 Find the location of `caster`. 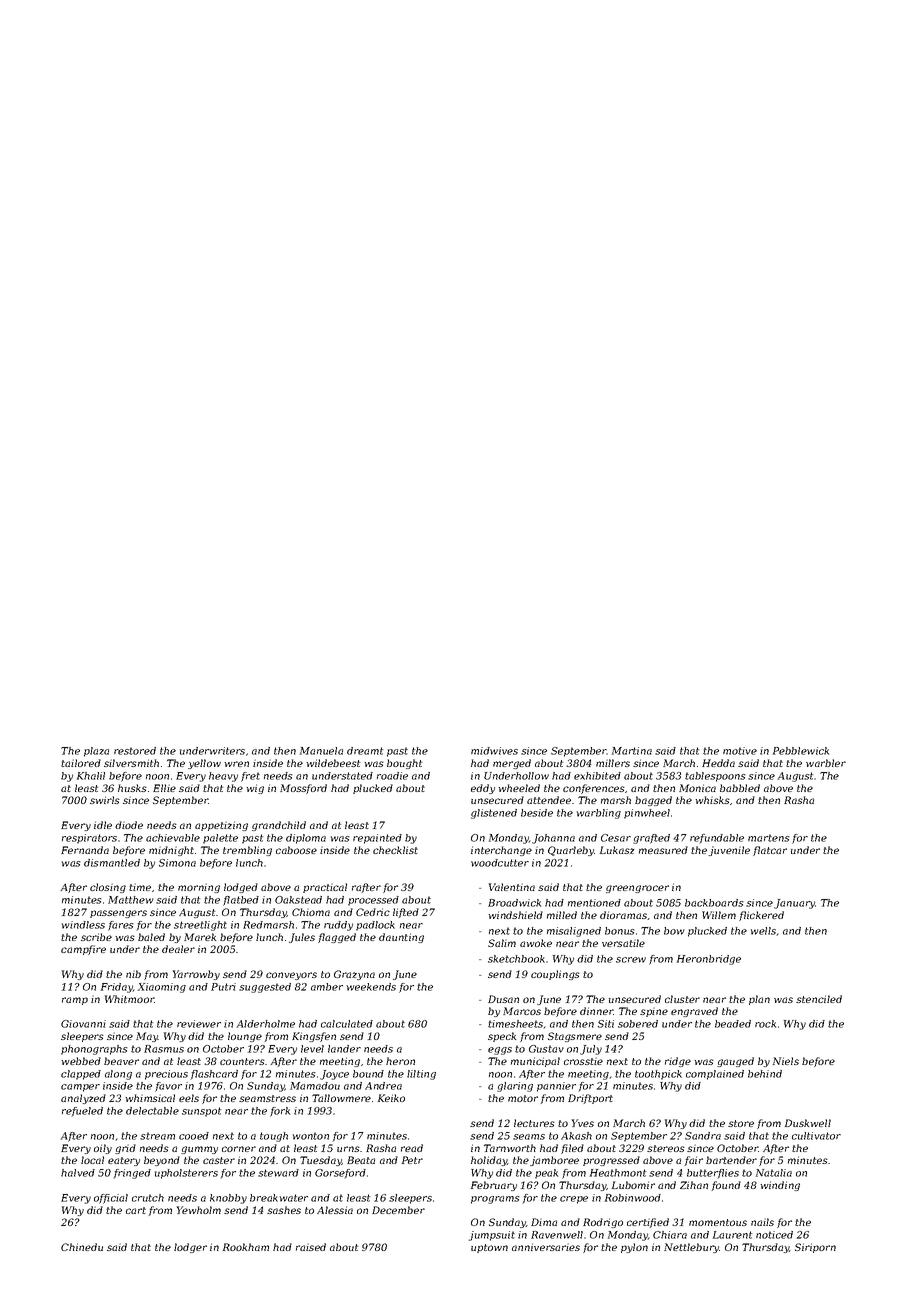

caster is located at coordinates (219, 1160).
